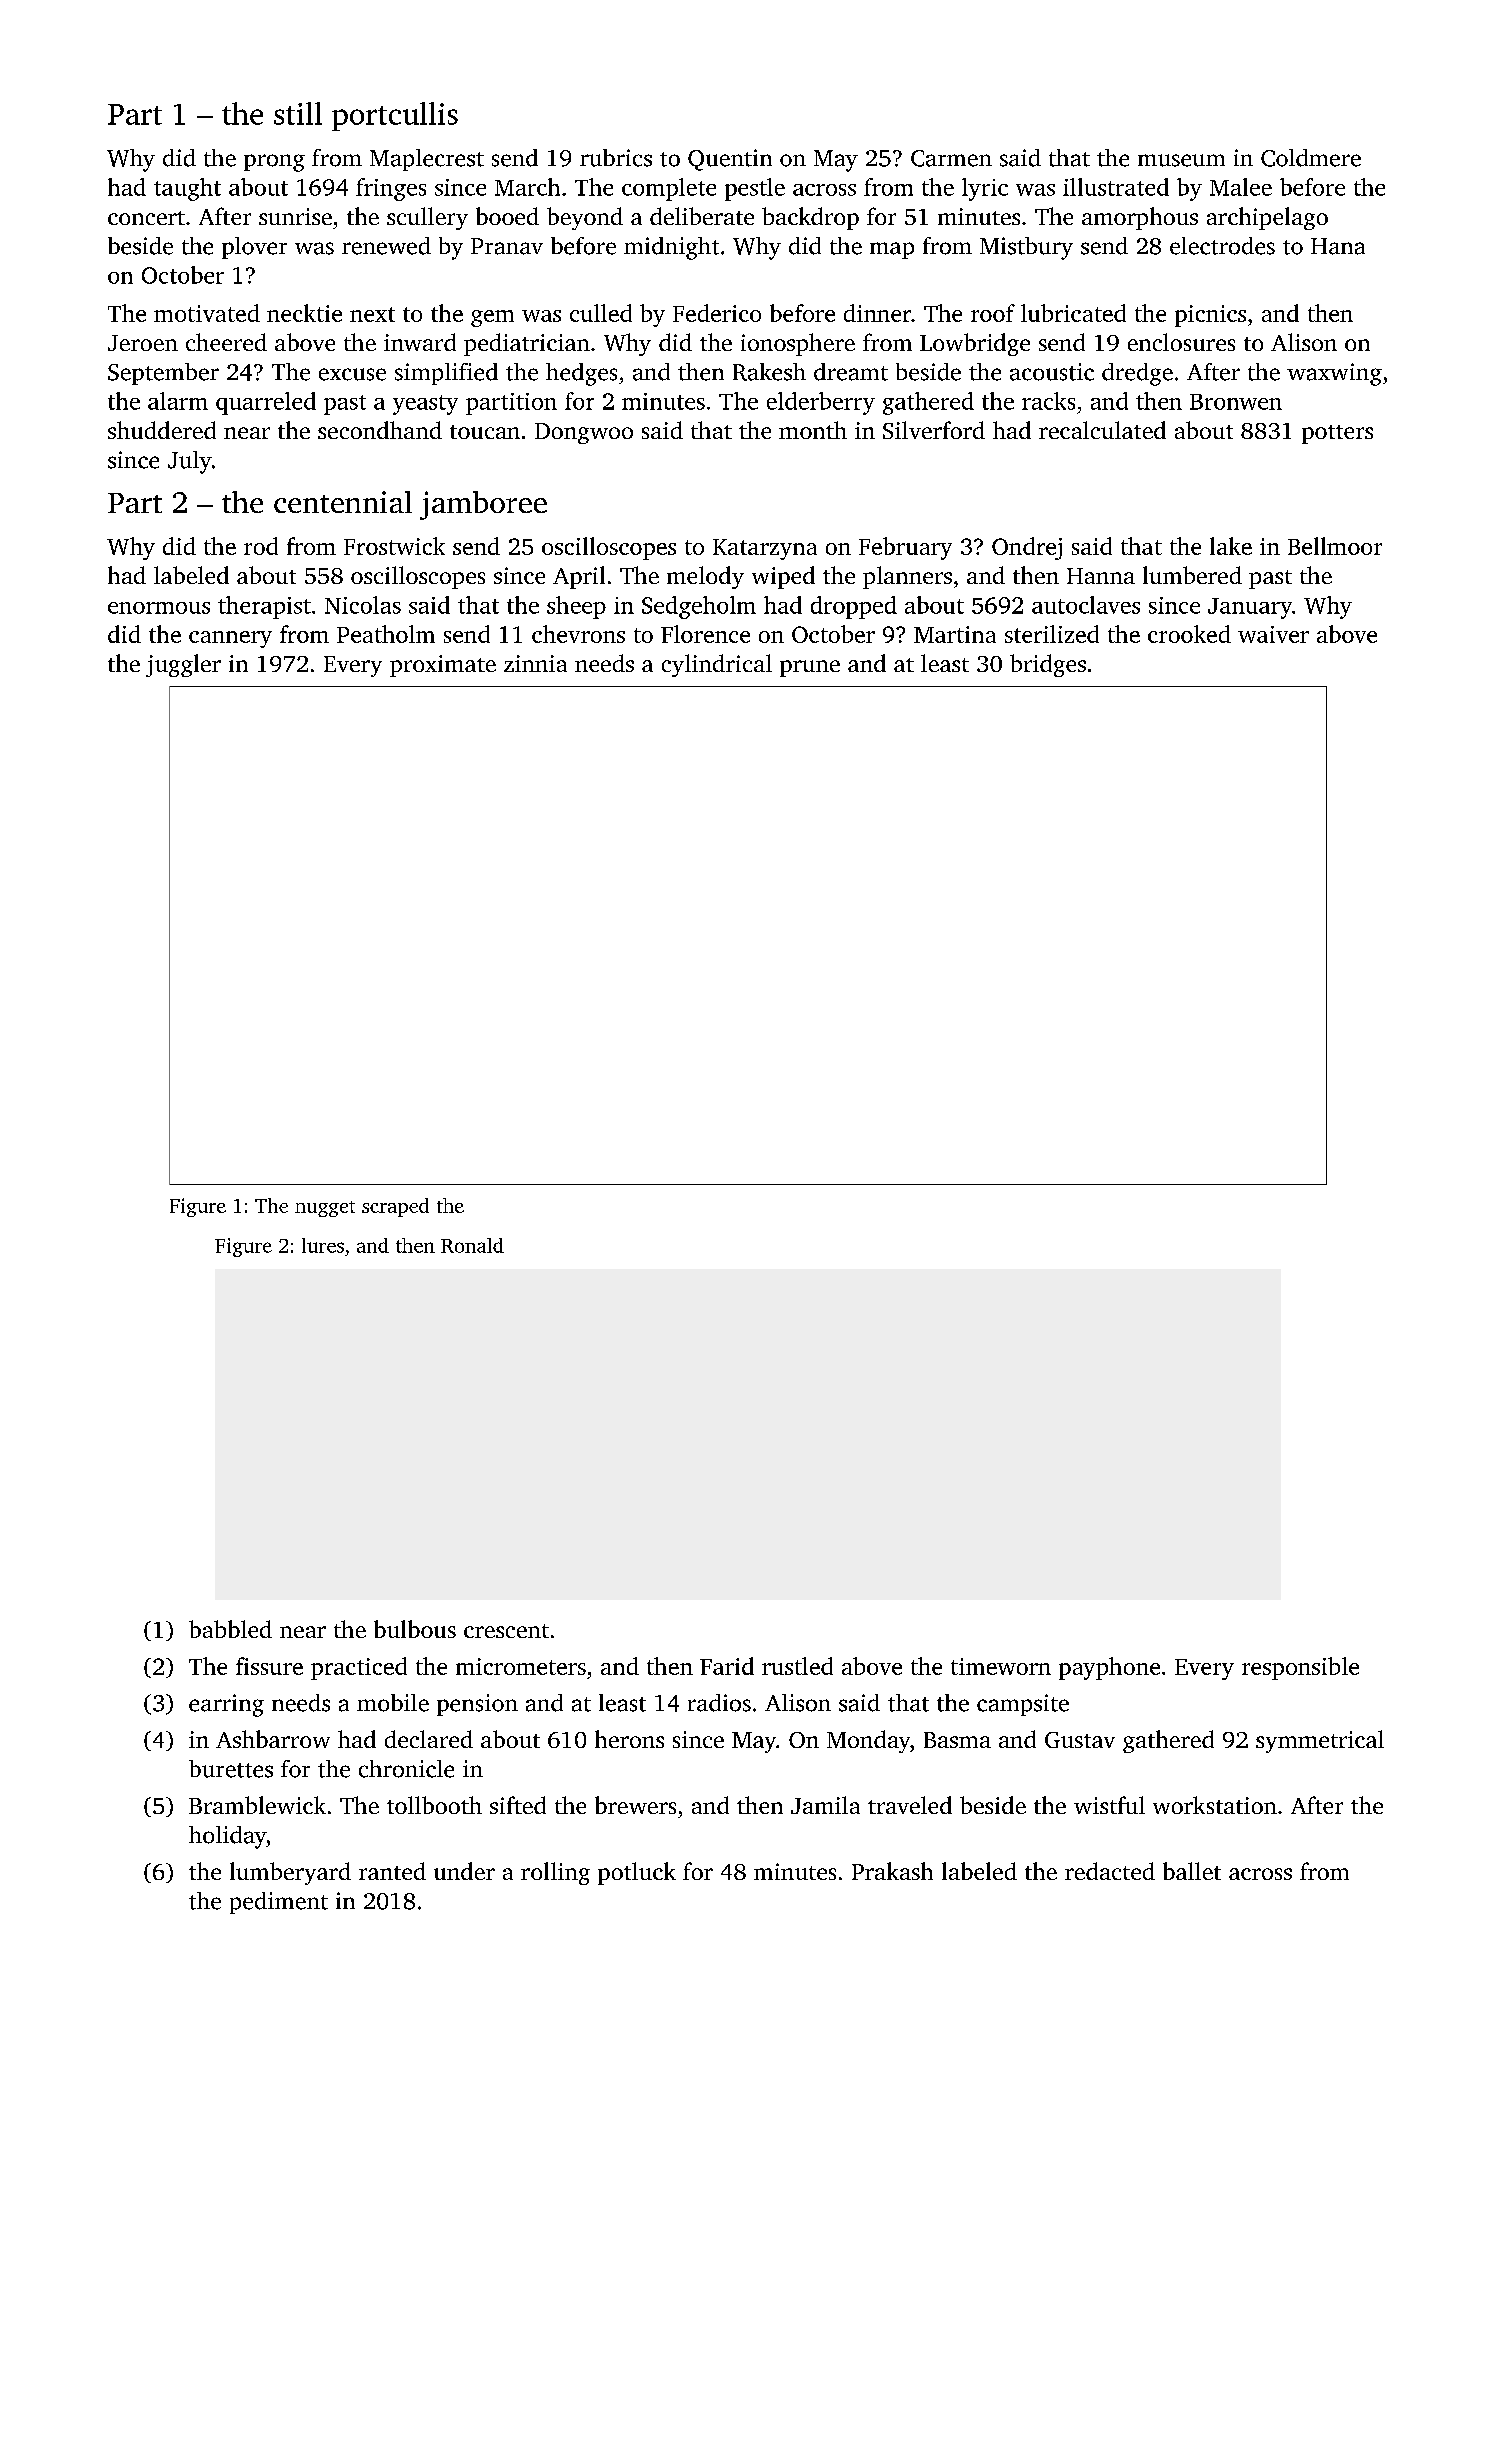 The image size is (1496, 2464). Describe the element at coordinates (227, 1837) in the page. I see `holiday` at that location.
